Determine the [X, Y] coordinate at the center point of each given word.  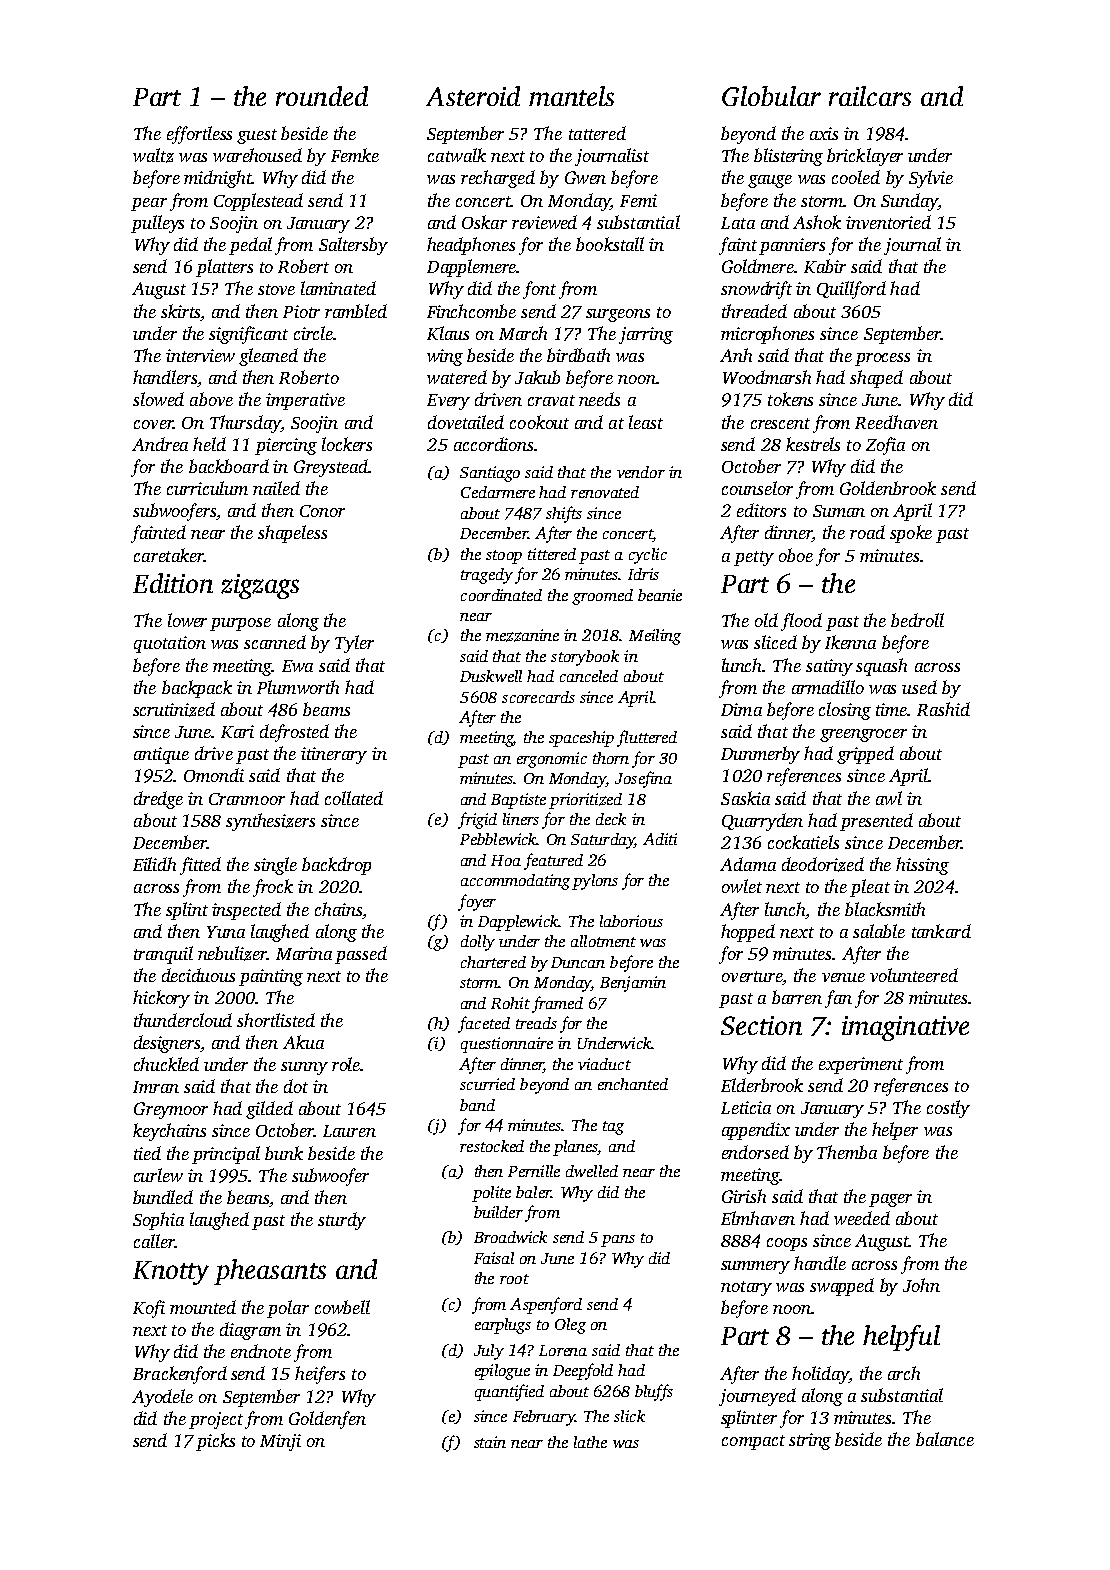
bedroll [917, 620]
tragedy [487, 576]
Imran [156, 1087]
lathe [590, 1442]
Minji [280, 1442]
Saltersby [353, 246]
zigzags [260, 586]
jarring [646, 335]
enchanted [633, 1084]
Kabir [825, 266]
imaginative [905, 1028]
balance [945, 1439]
